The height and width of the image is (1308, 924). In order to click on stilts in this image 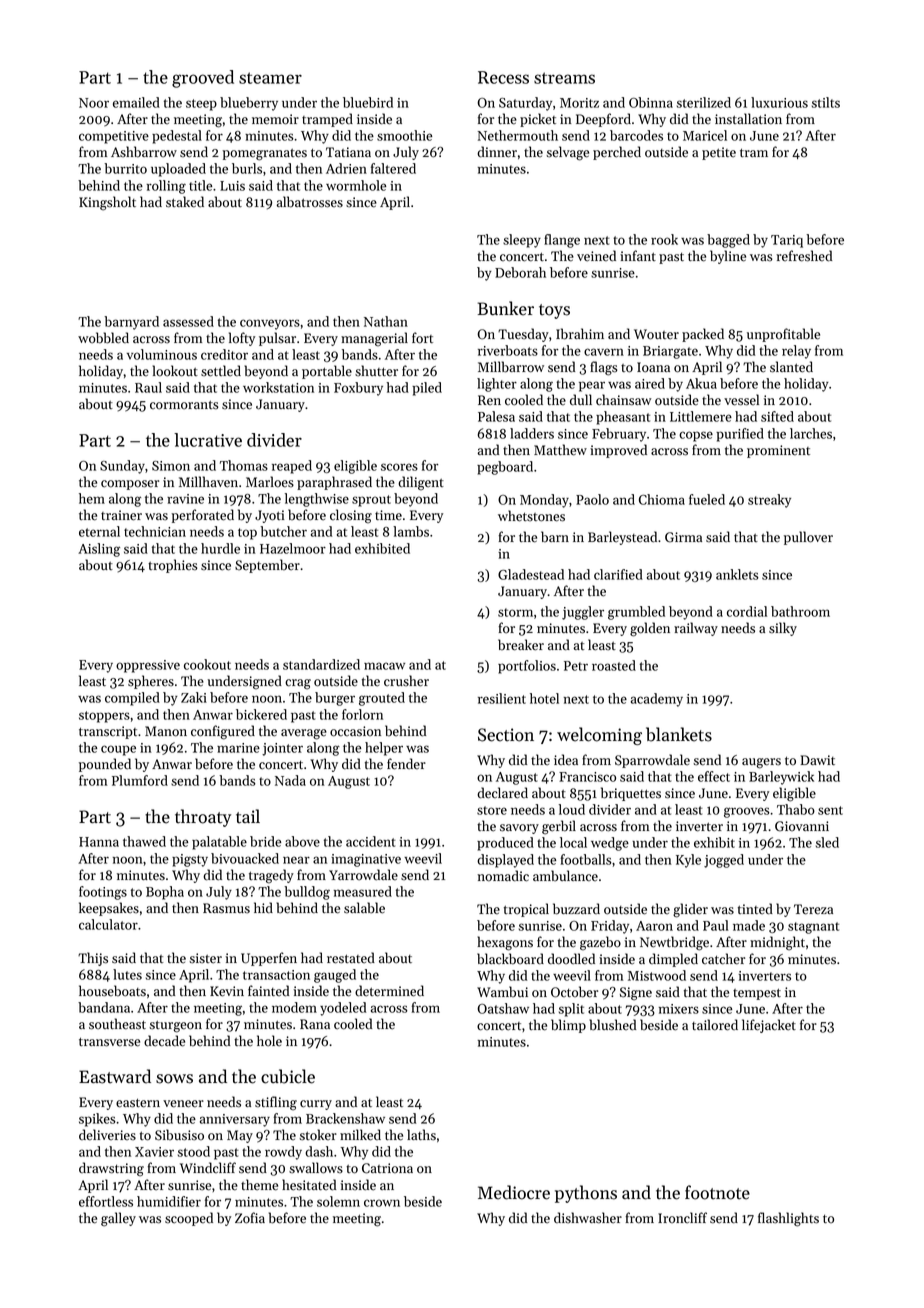, I will do `click(826, 102)`.
